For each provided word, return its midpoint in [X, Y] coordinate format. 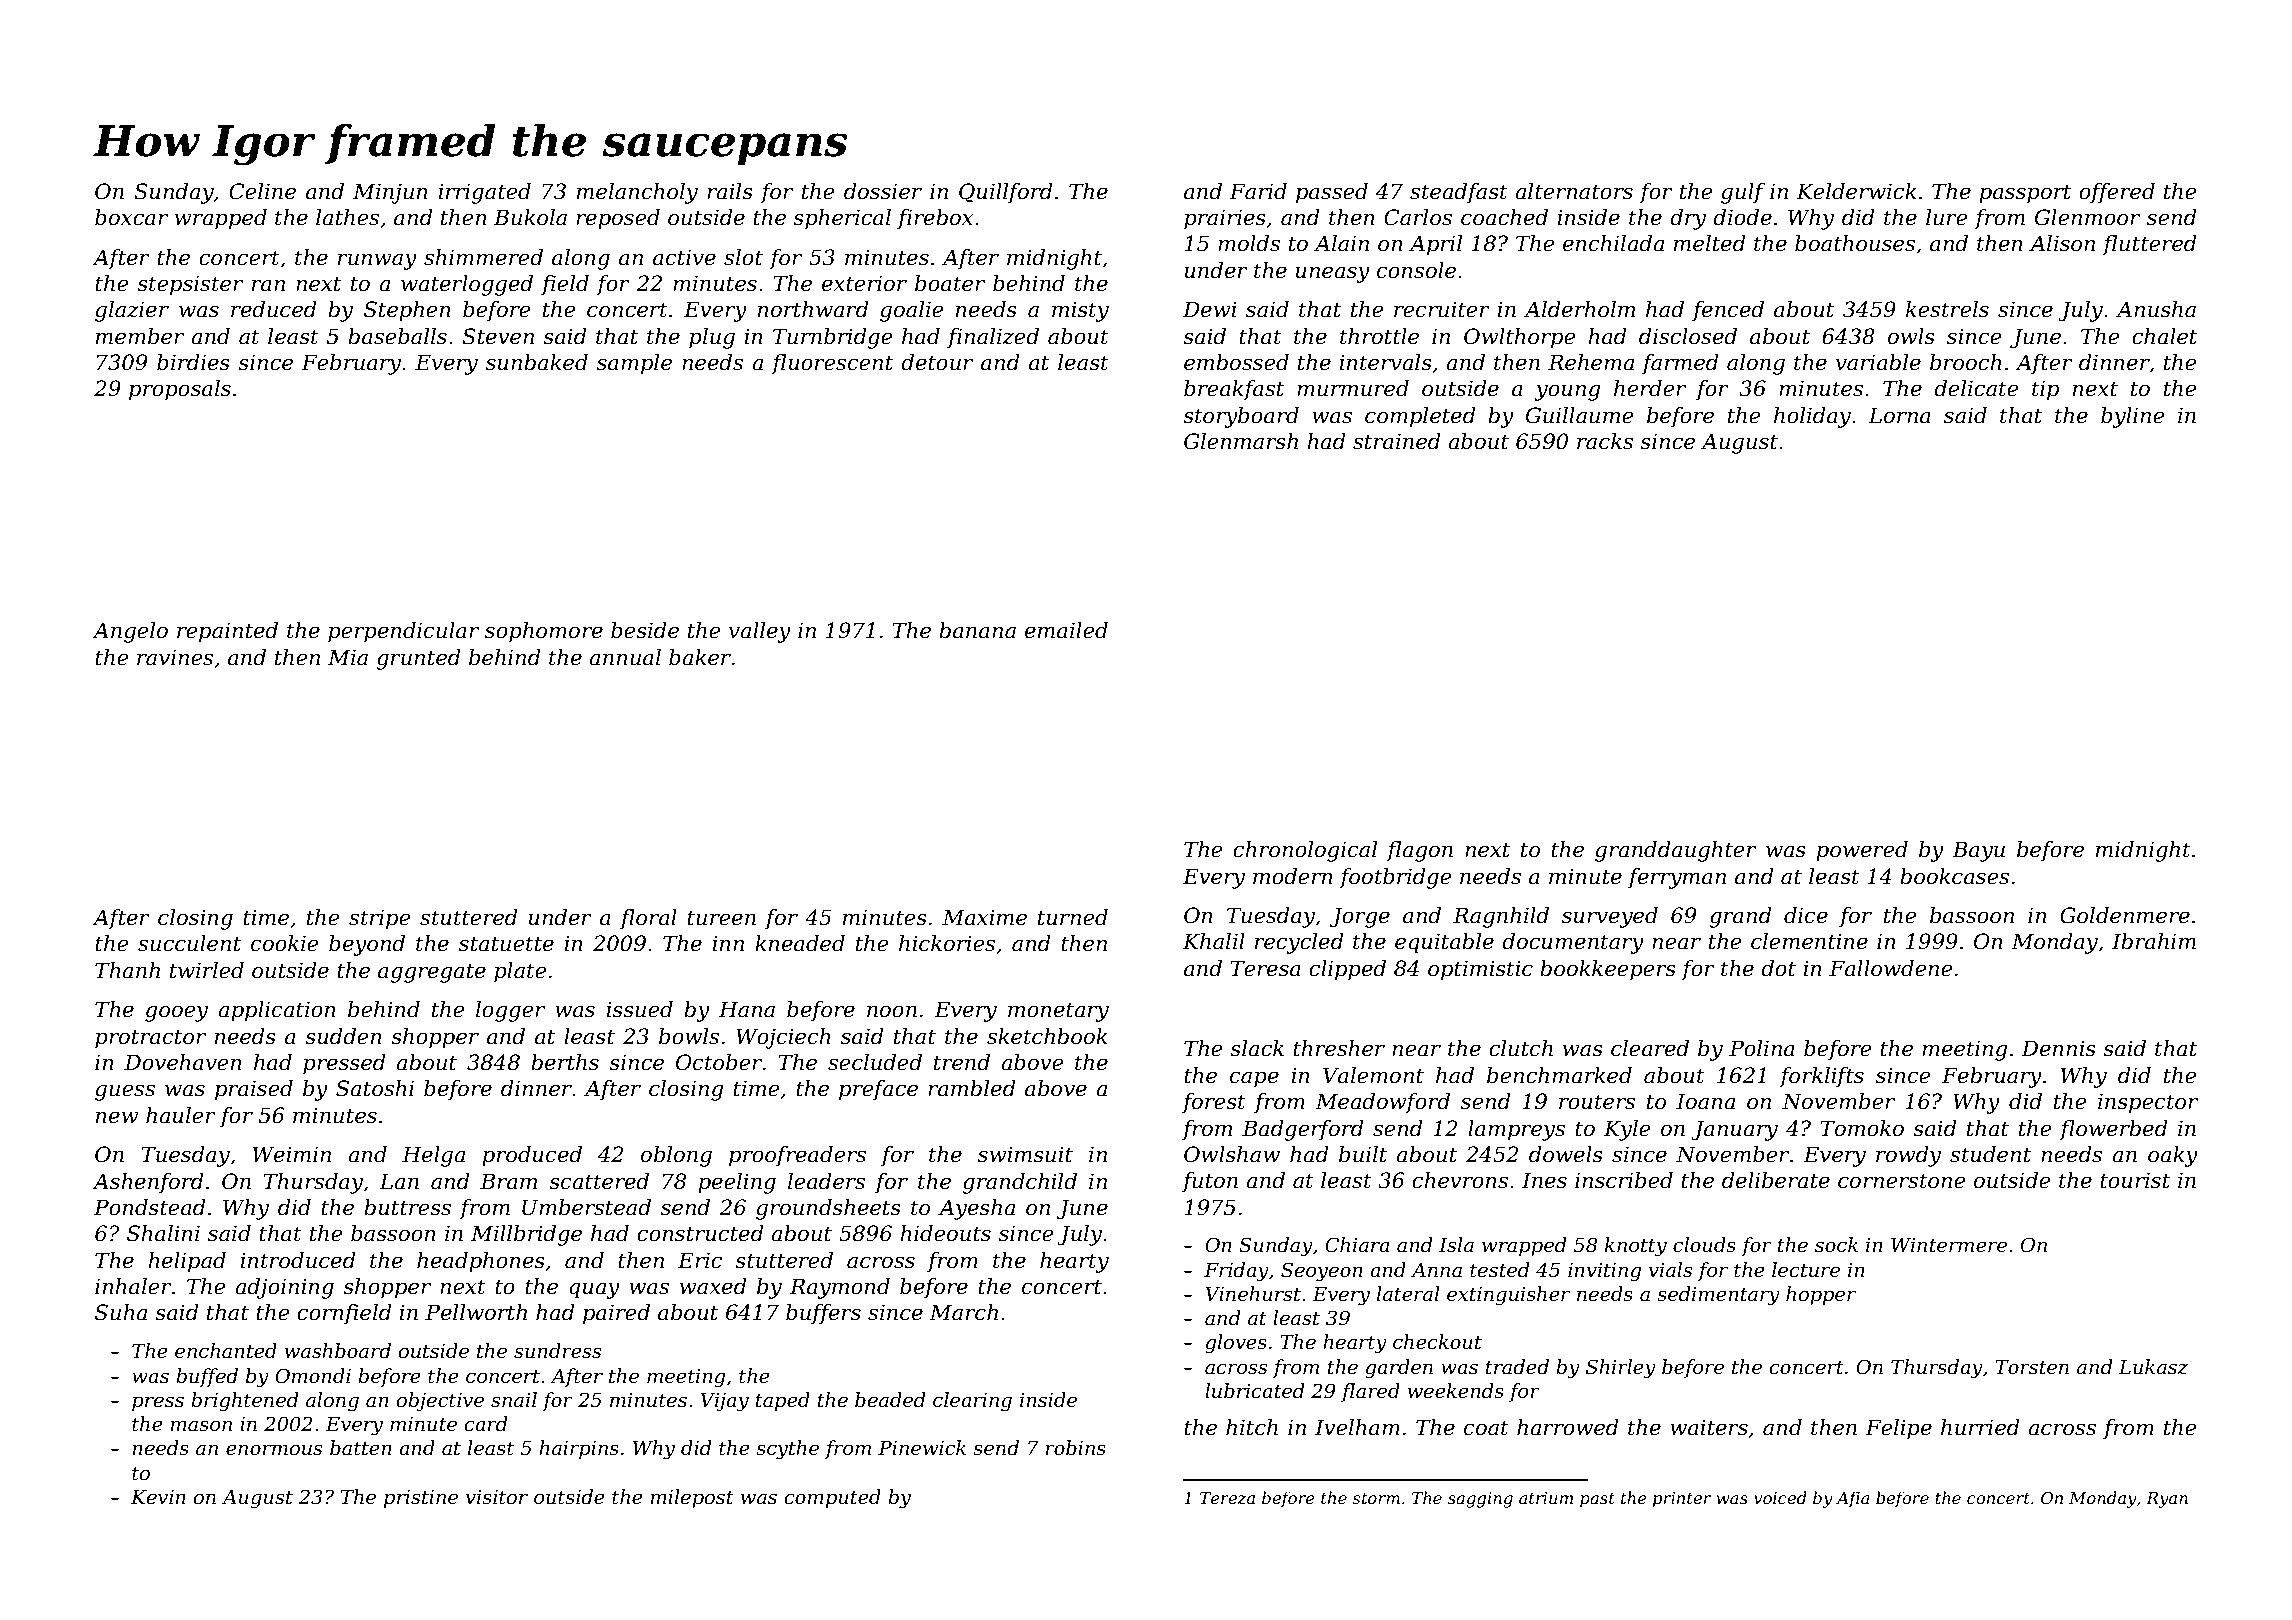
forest [1214, 1103]
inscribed [1624, 1180]
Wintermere [1949, 1245]
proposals [180, 390]
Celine [262, 191]
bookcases [1954, 876]
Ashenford [148, 1183]
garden [1399, 1369]
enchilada [1613, 243]
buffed [207, 1377]
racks [1605, 441]
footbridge [1395, 878]
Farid [1258, 191]
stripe [380, 919]
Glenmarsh [1241, 441]
